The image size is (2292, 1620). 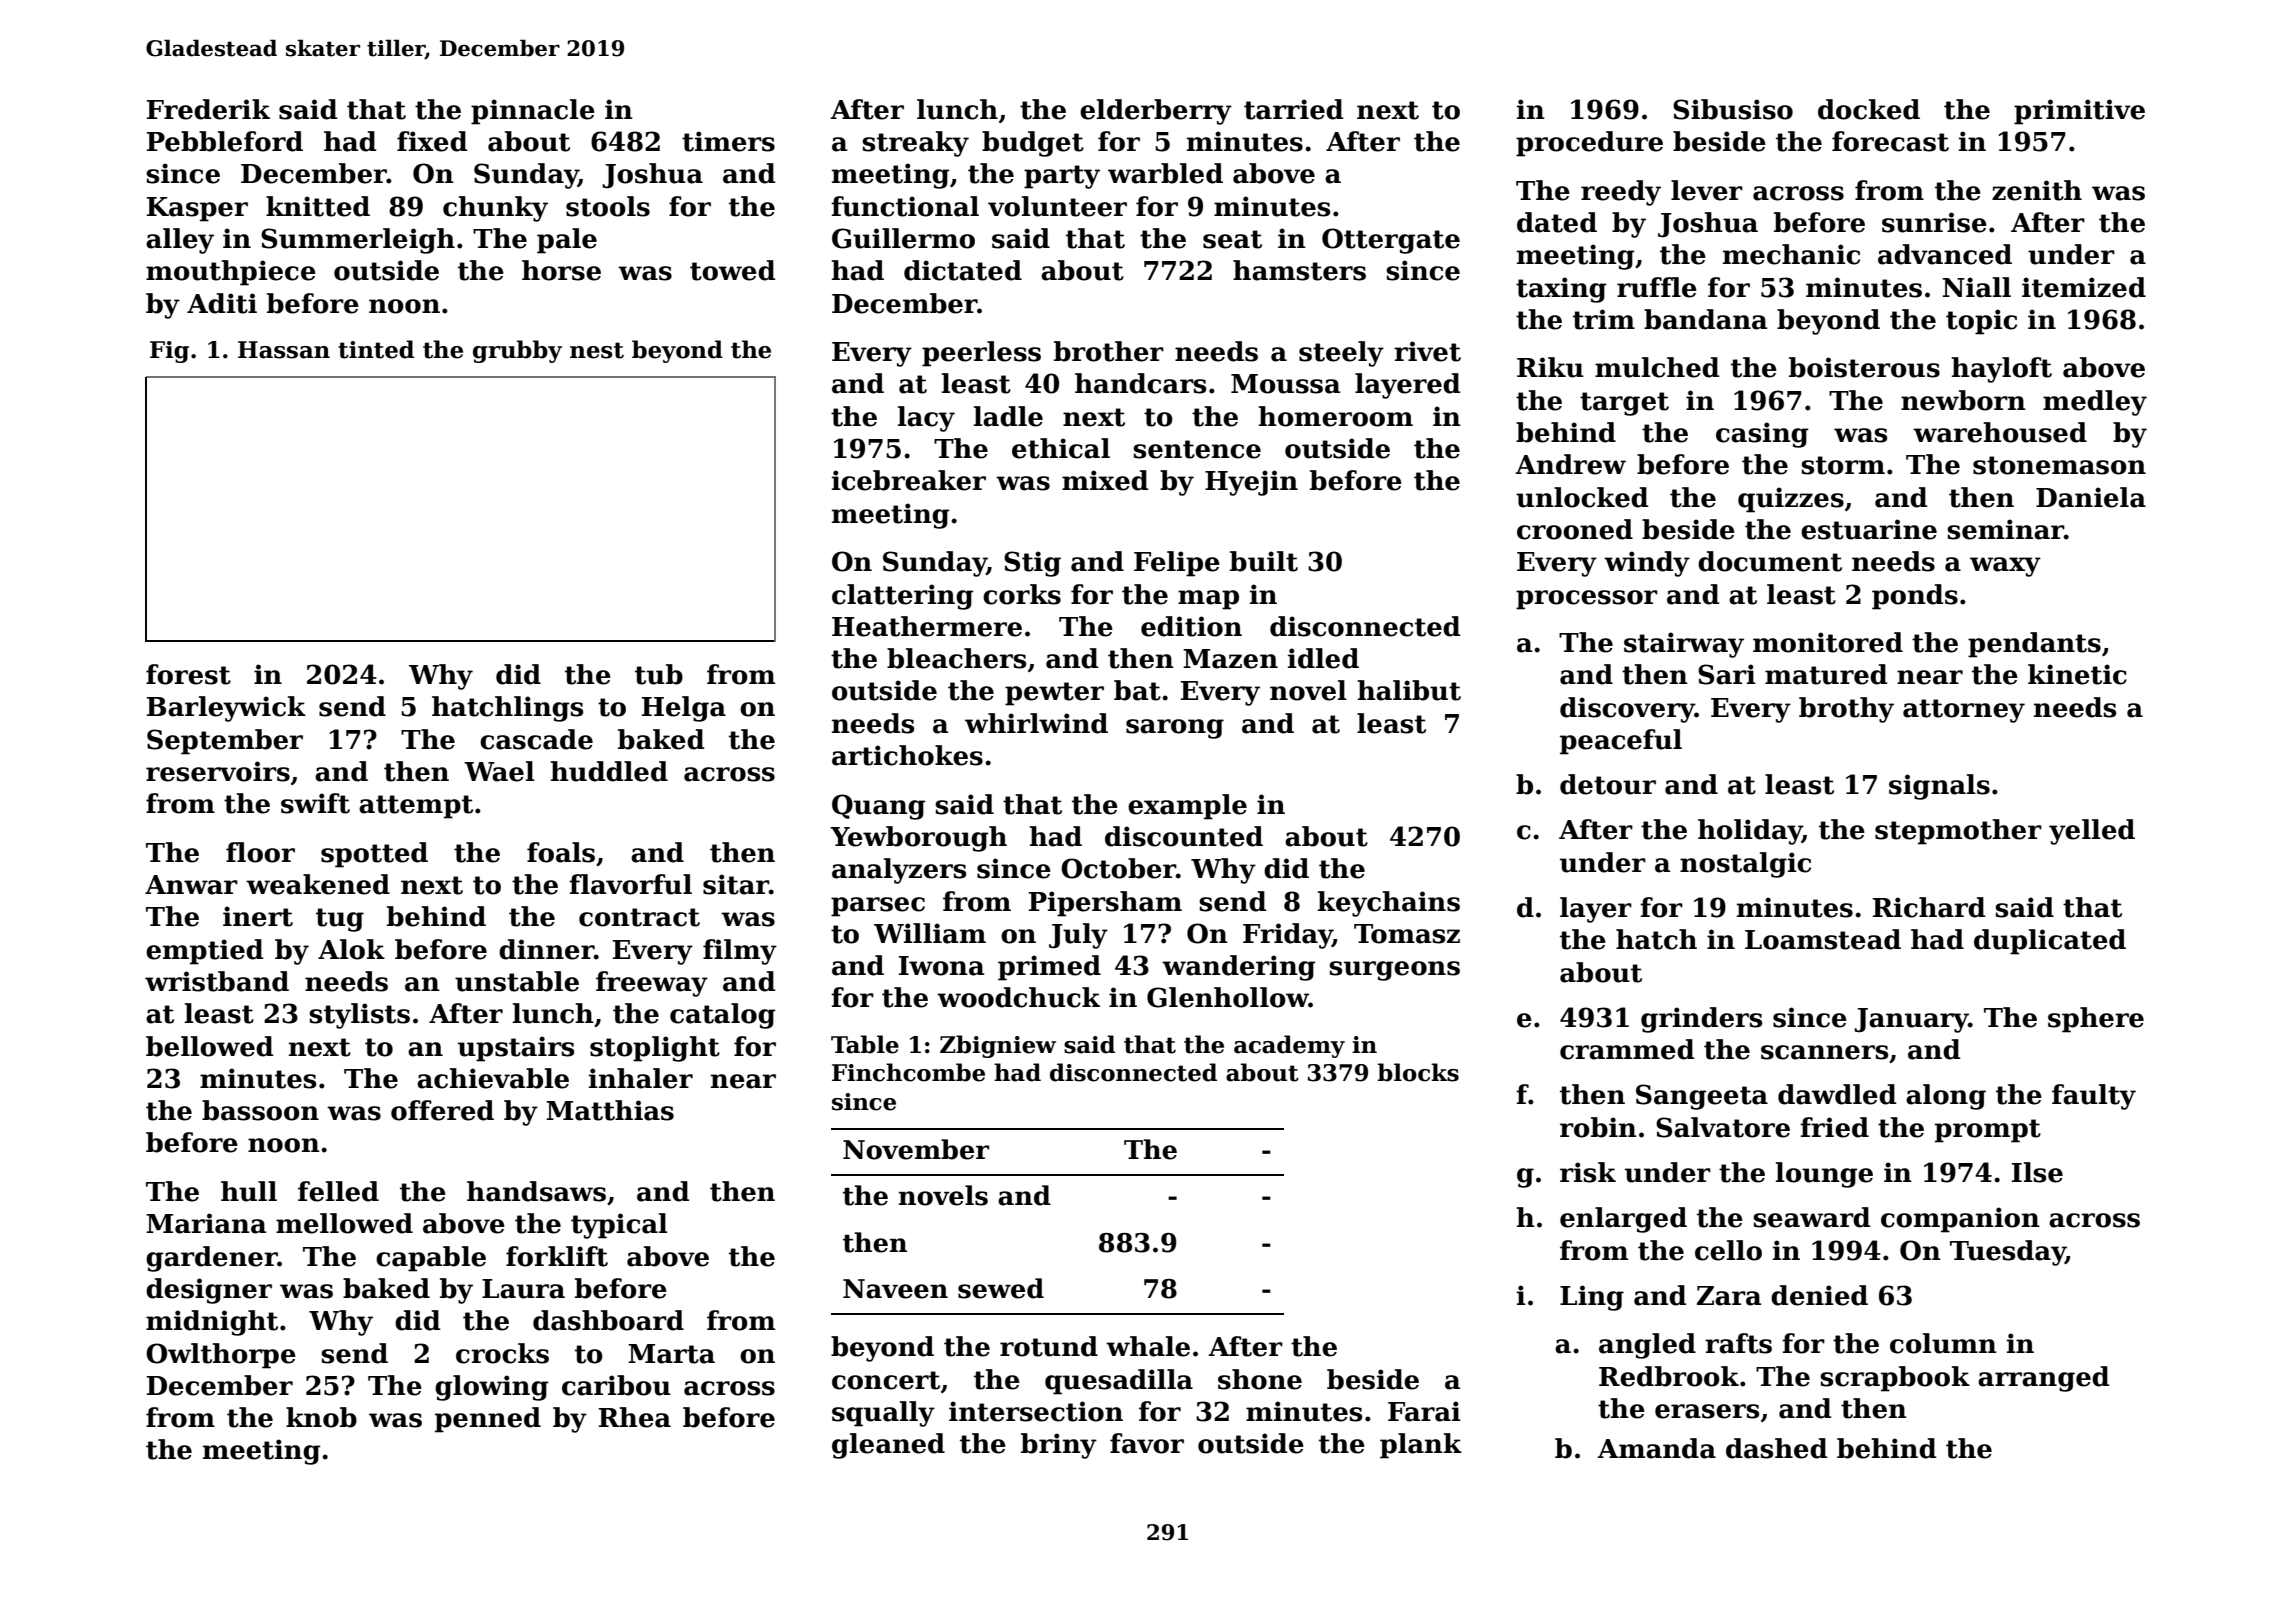 What do you see at coordinates (169, 352) in the image?
I see `Fig` at bounding box center [169, 352].
